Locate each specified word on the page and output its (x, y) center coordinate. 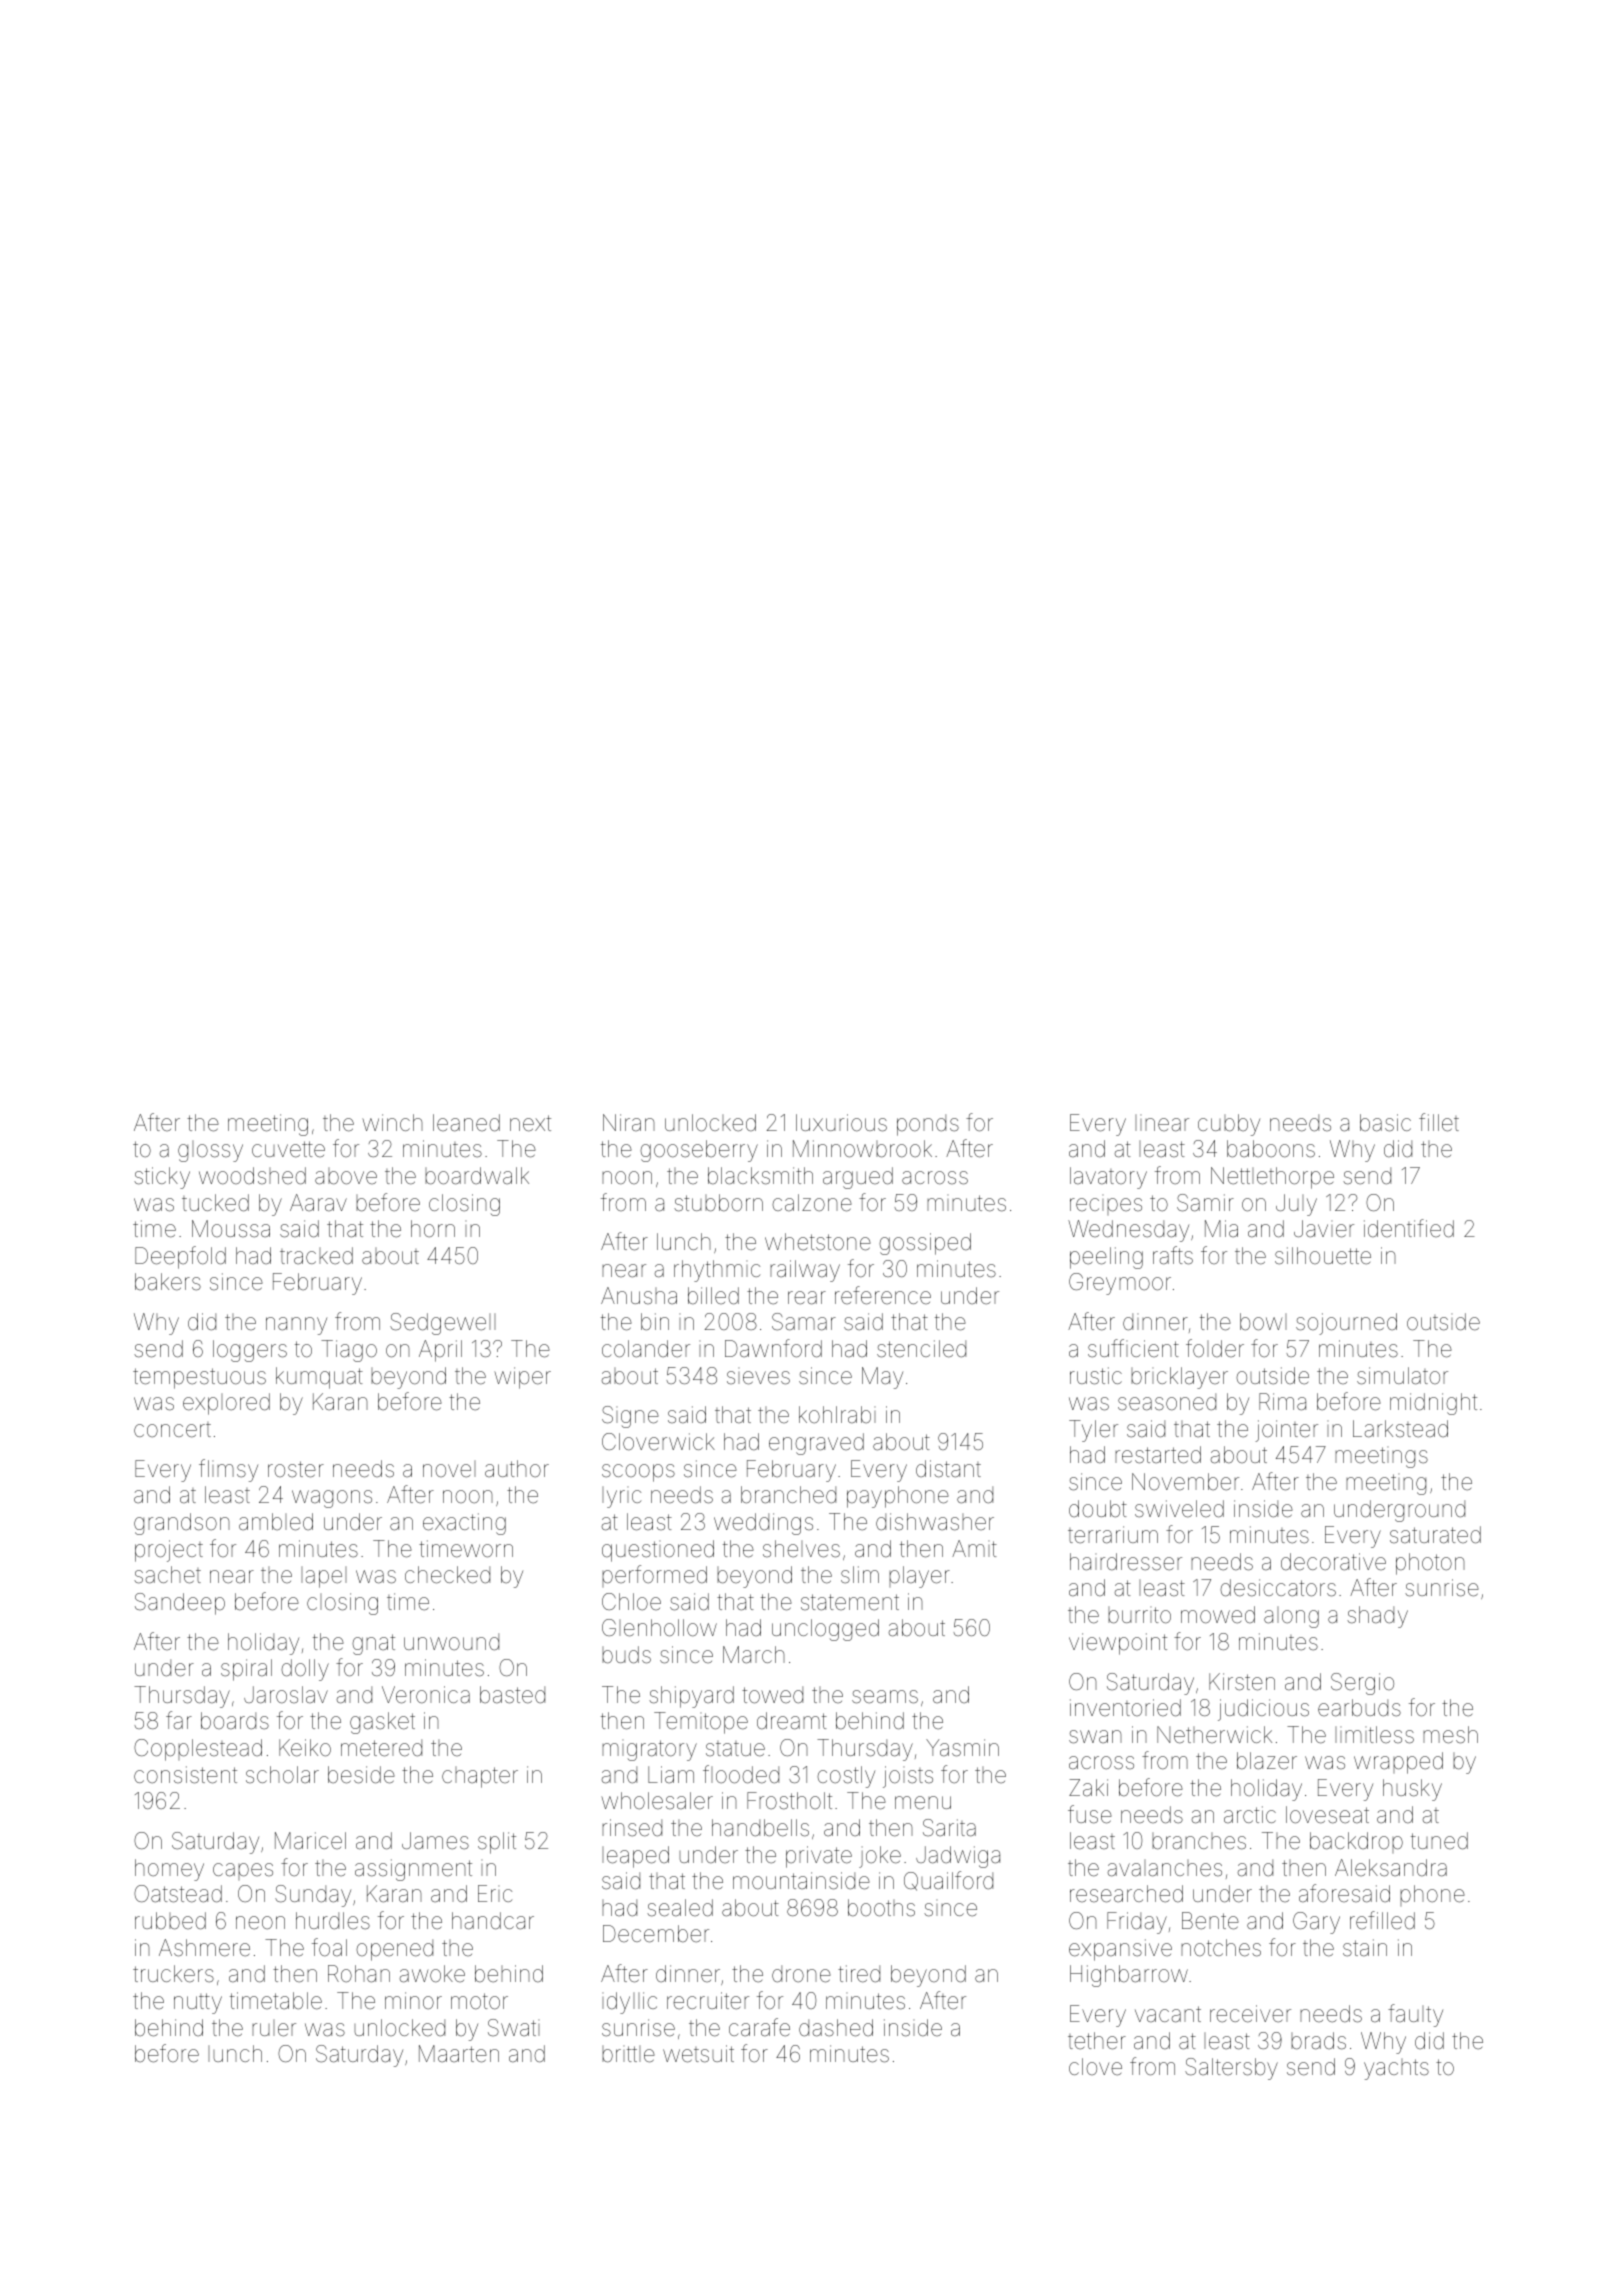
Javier (1324, 1229)
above (346, 1176)
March (754, 1655)
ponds (928, 1125)
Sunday (313, 1896)
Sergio (1362, 1684)
